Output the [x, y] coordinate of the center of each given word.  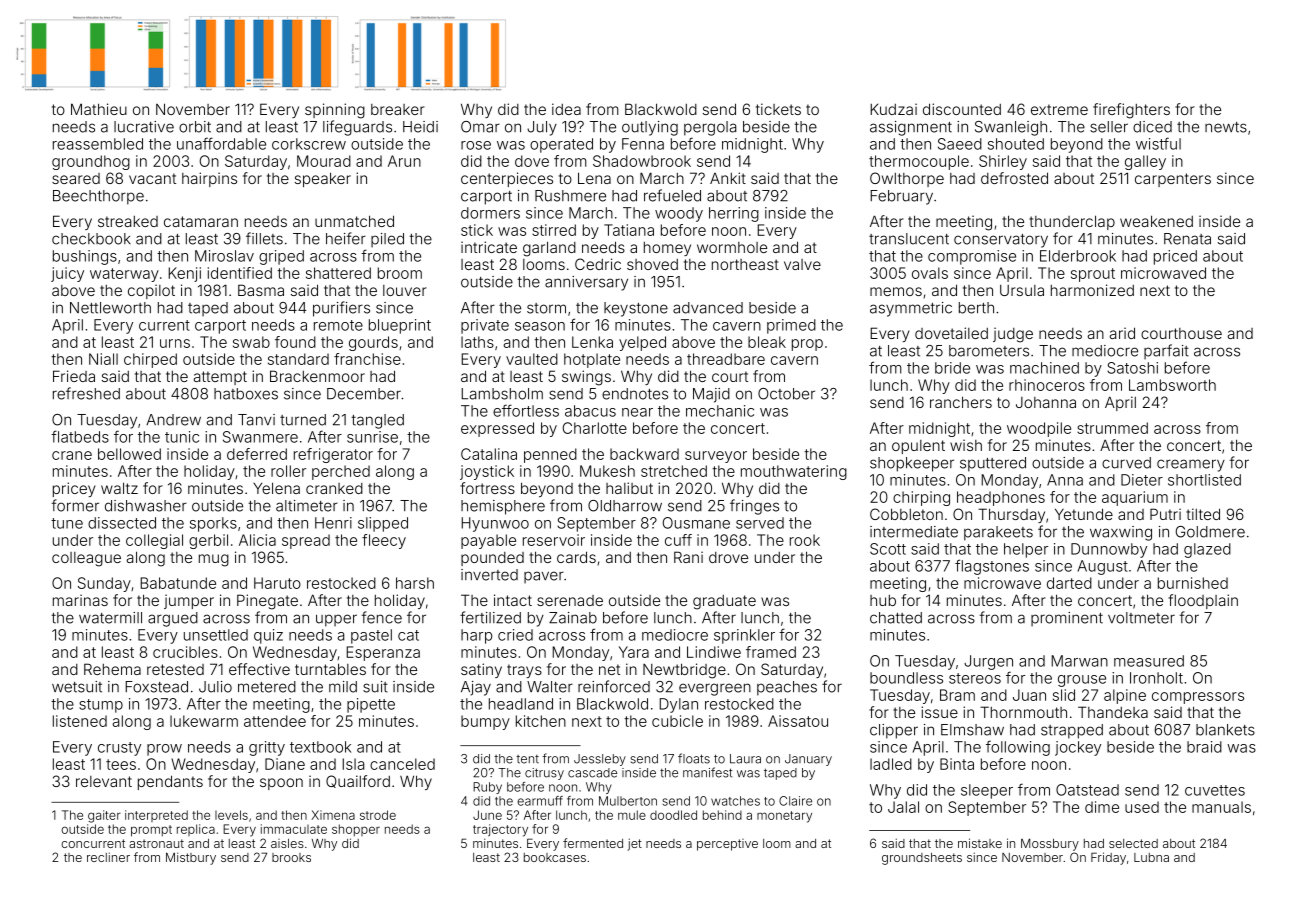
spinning [335, 111]
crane [72, 455]
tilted [1203, 514]
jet [635, 844]
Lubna [1151, 857]
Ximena [333, 815]
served [760, 523]
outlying [650, 128]
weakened [1156, 221]
